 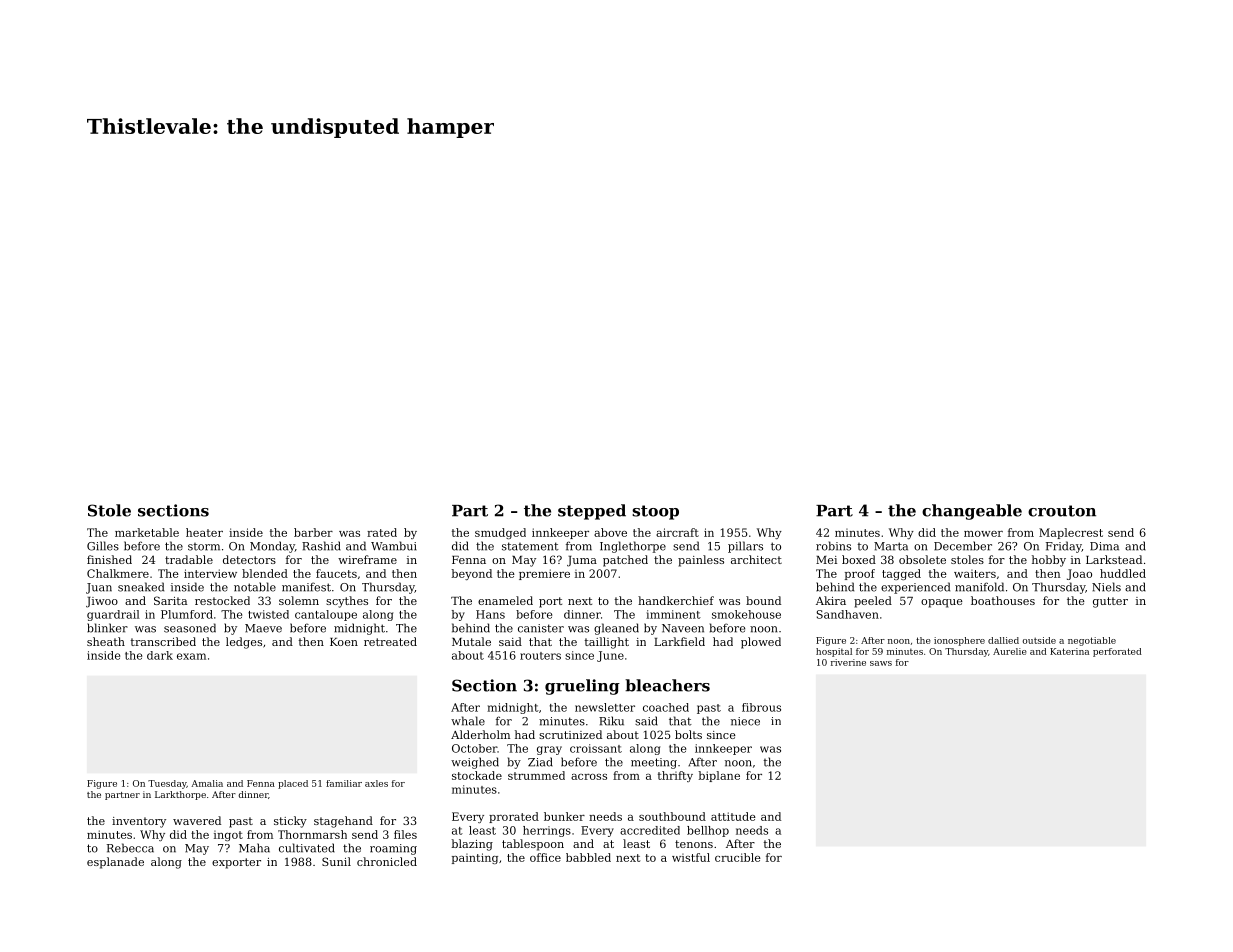 I want to click on stoop, so click(x=655, y=512).
